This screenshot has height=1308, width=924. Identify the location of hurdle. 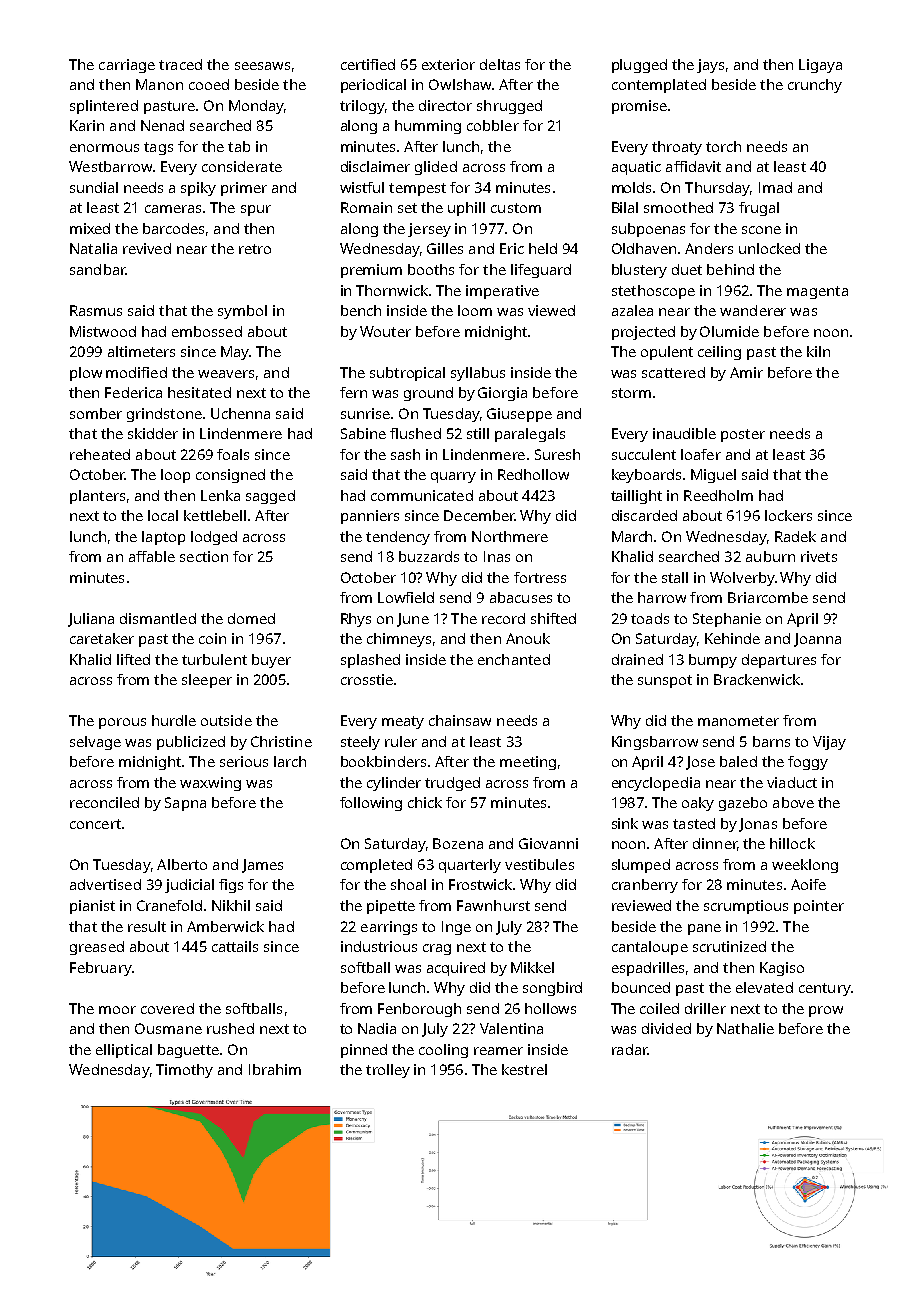
(174, 720).
